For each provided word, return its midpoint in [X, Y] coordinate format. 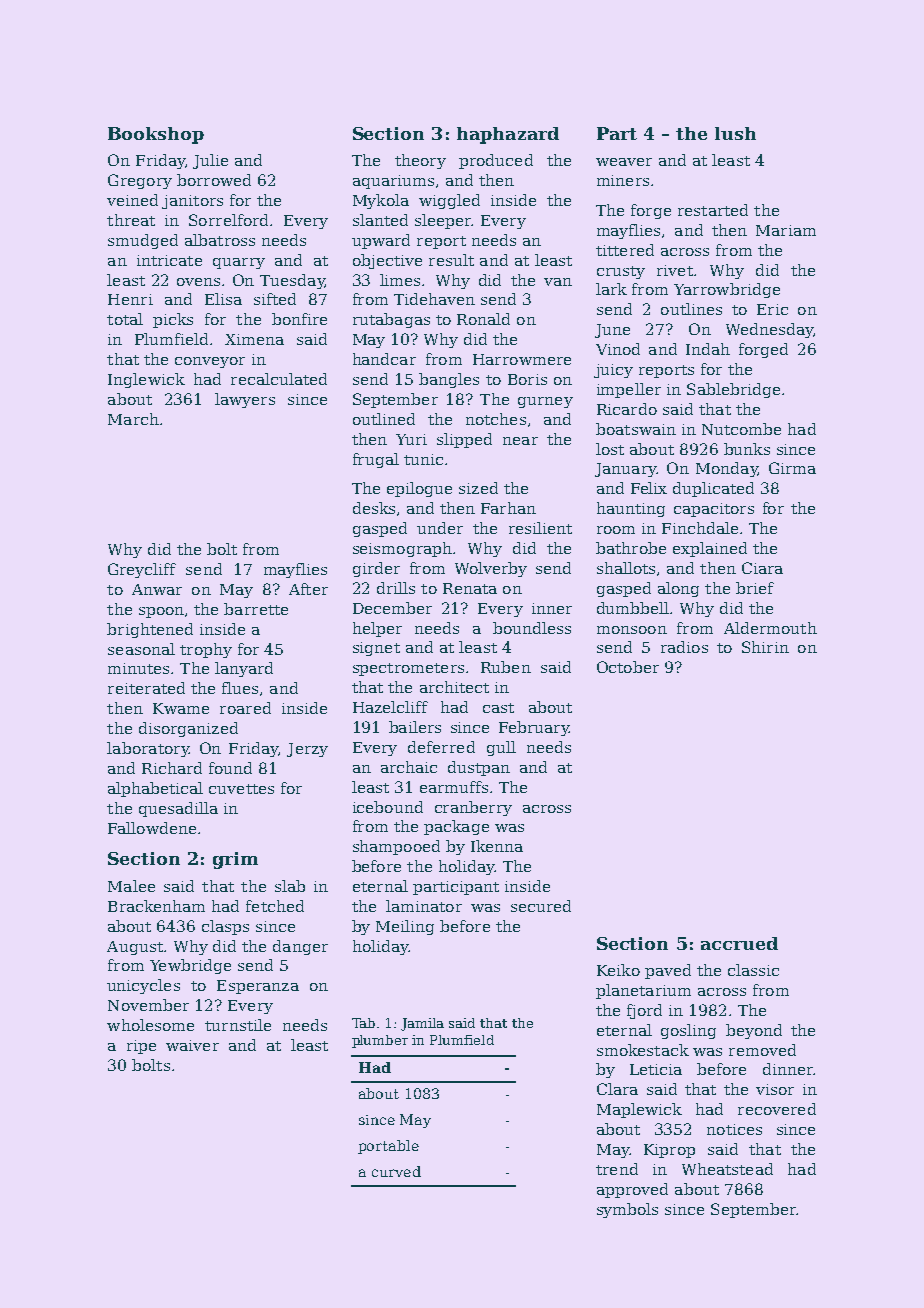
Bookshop [156, 135]
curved [396, 1171]
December [392, 608]
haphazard [508, 135]
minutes [138, 668]
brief [755, 588]
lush [735, 133]
